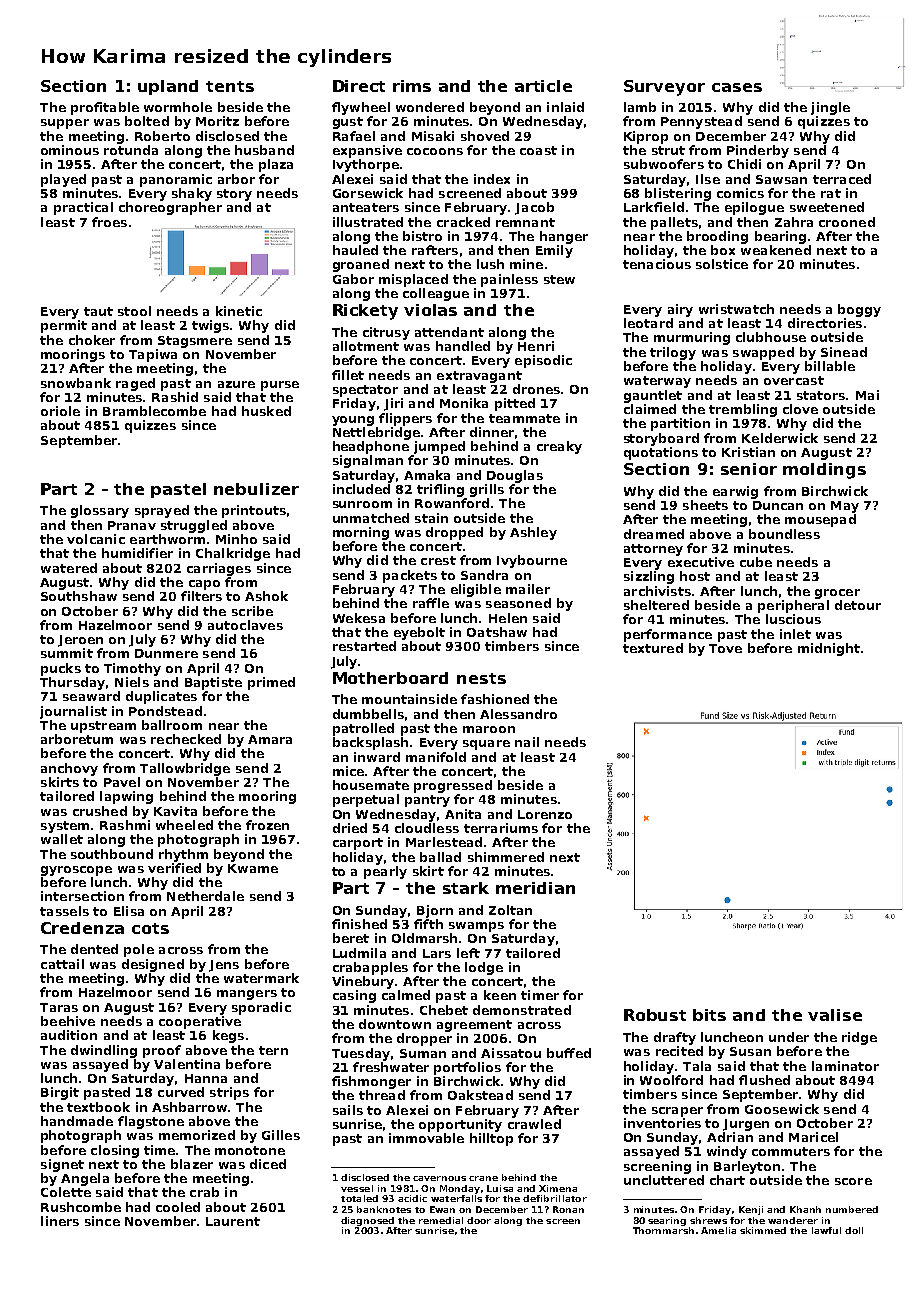 This screenshot has width=924, height=1308. What do you see at coordinates (201, 596) in the screenshot?
I see `filters` at bounding box center [201, 596].
